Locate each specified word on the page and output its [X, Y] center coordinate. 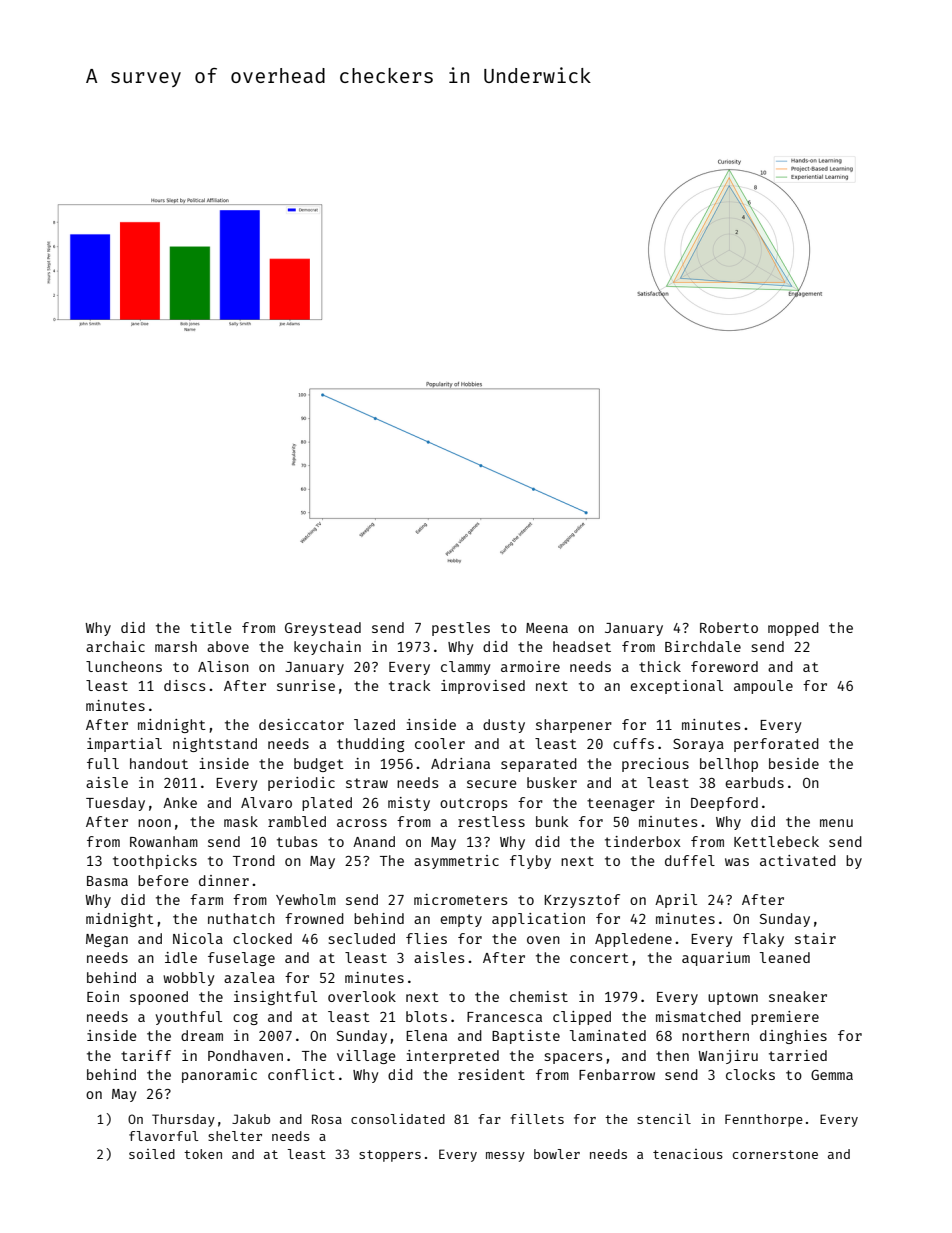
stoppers [390, 1156]
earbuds [754, 782]
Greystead [323, 629]
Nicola [198, 938]
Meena [547, 628]
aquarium [716, 959]
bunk [552, 821]
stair [815, 938]
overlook [362, 996]
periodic [301, 784]
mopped [793, 629]
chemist [539, 996]
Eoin [103, 996]
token [203, 1154]
